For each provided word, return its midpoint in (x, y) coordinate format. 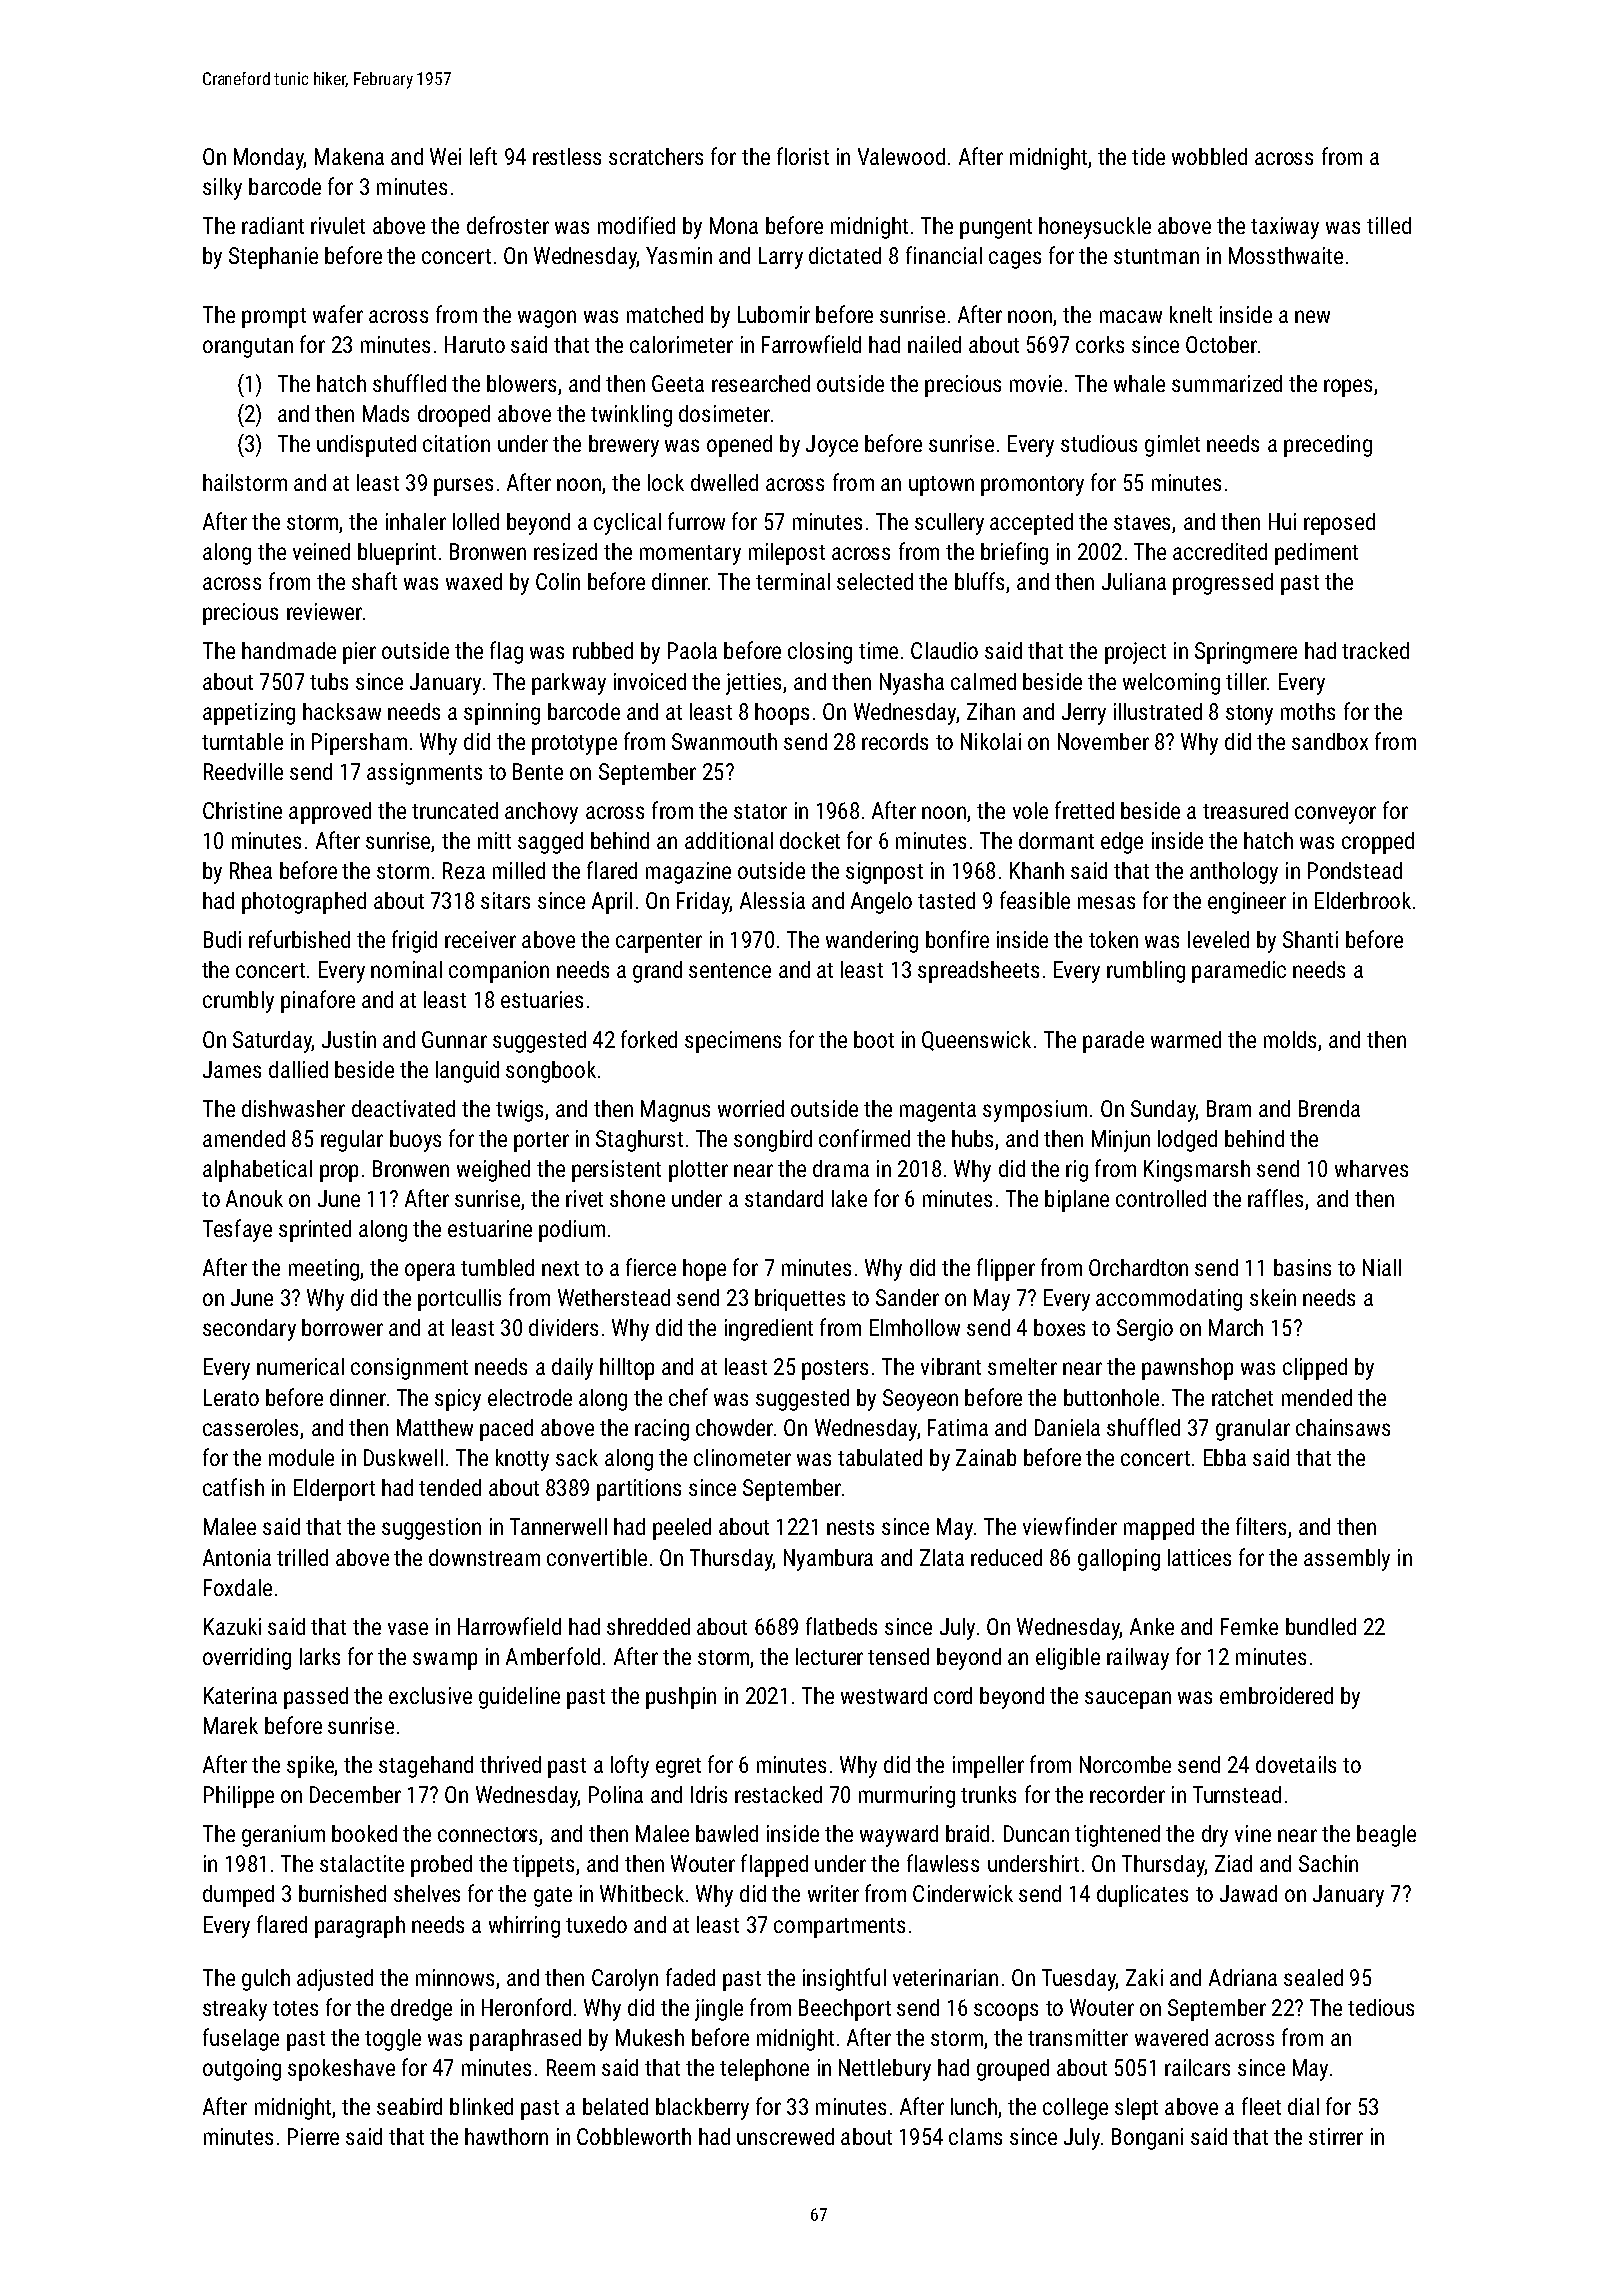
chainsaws (1343, 1427)
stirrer (1336, 2136)
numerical (300, 1366)
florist (803, 156)
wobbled (1209, 156)
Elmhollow (915, 1327)
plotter (698, 1171)
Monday (269, 159)
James (232, 1069)
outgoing (242, 2070)
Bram (1229, 1108)
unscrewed (785, 2136)
